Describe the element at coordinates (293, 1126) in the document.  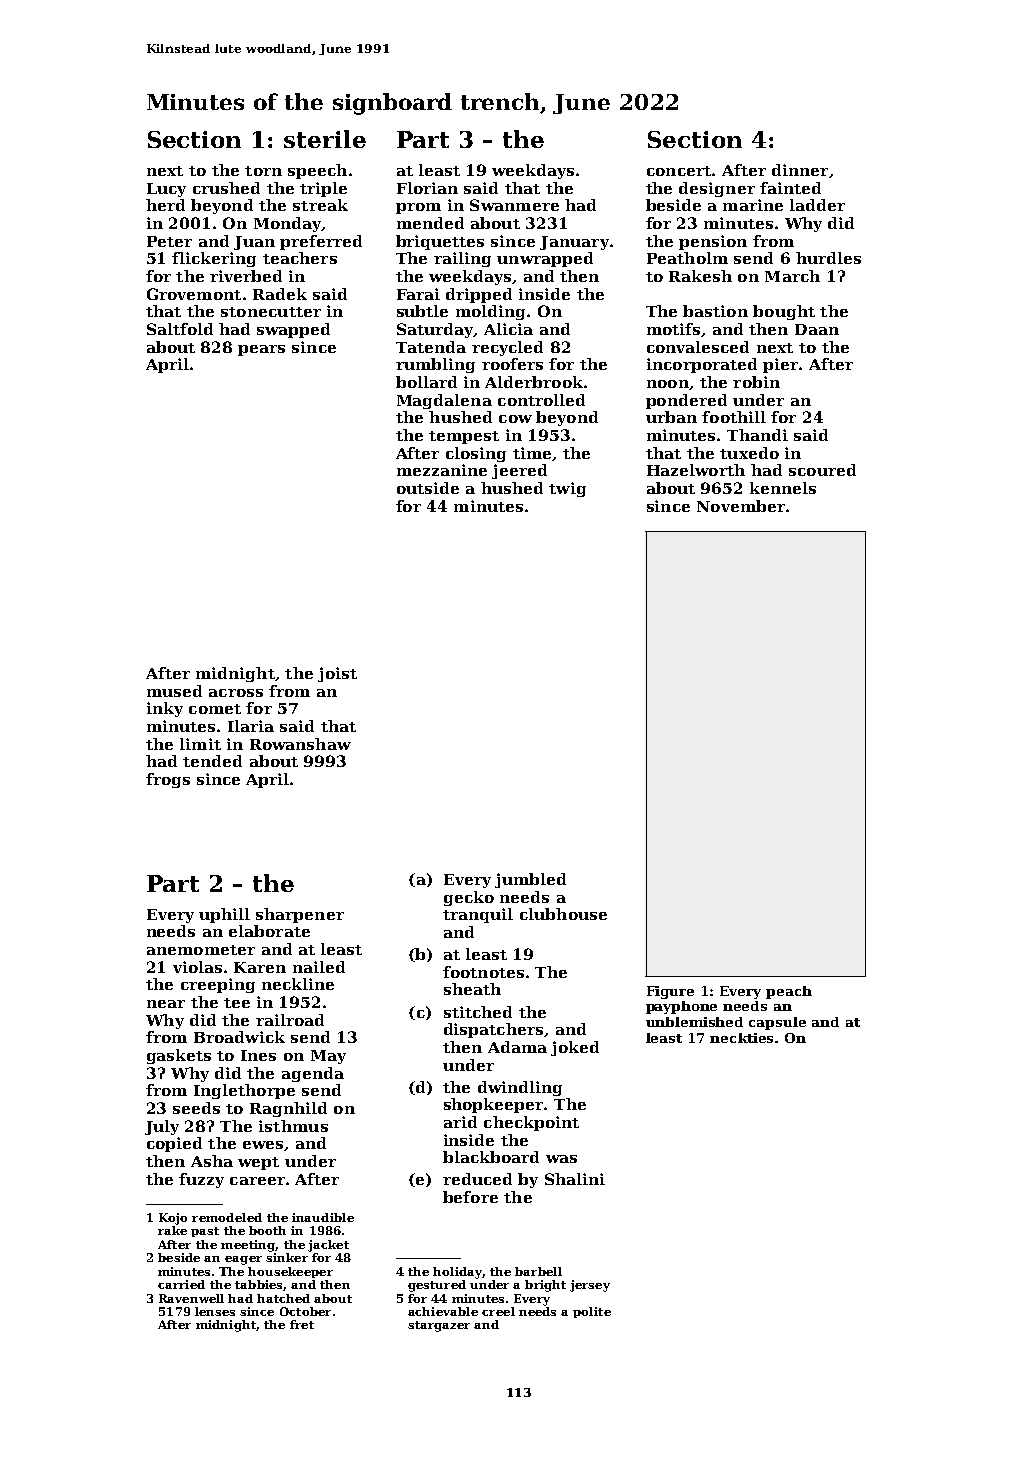
I see `isthmus` at that location.
